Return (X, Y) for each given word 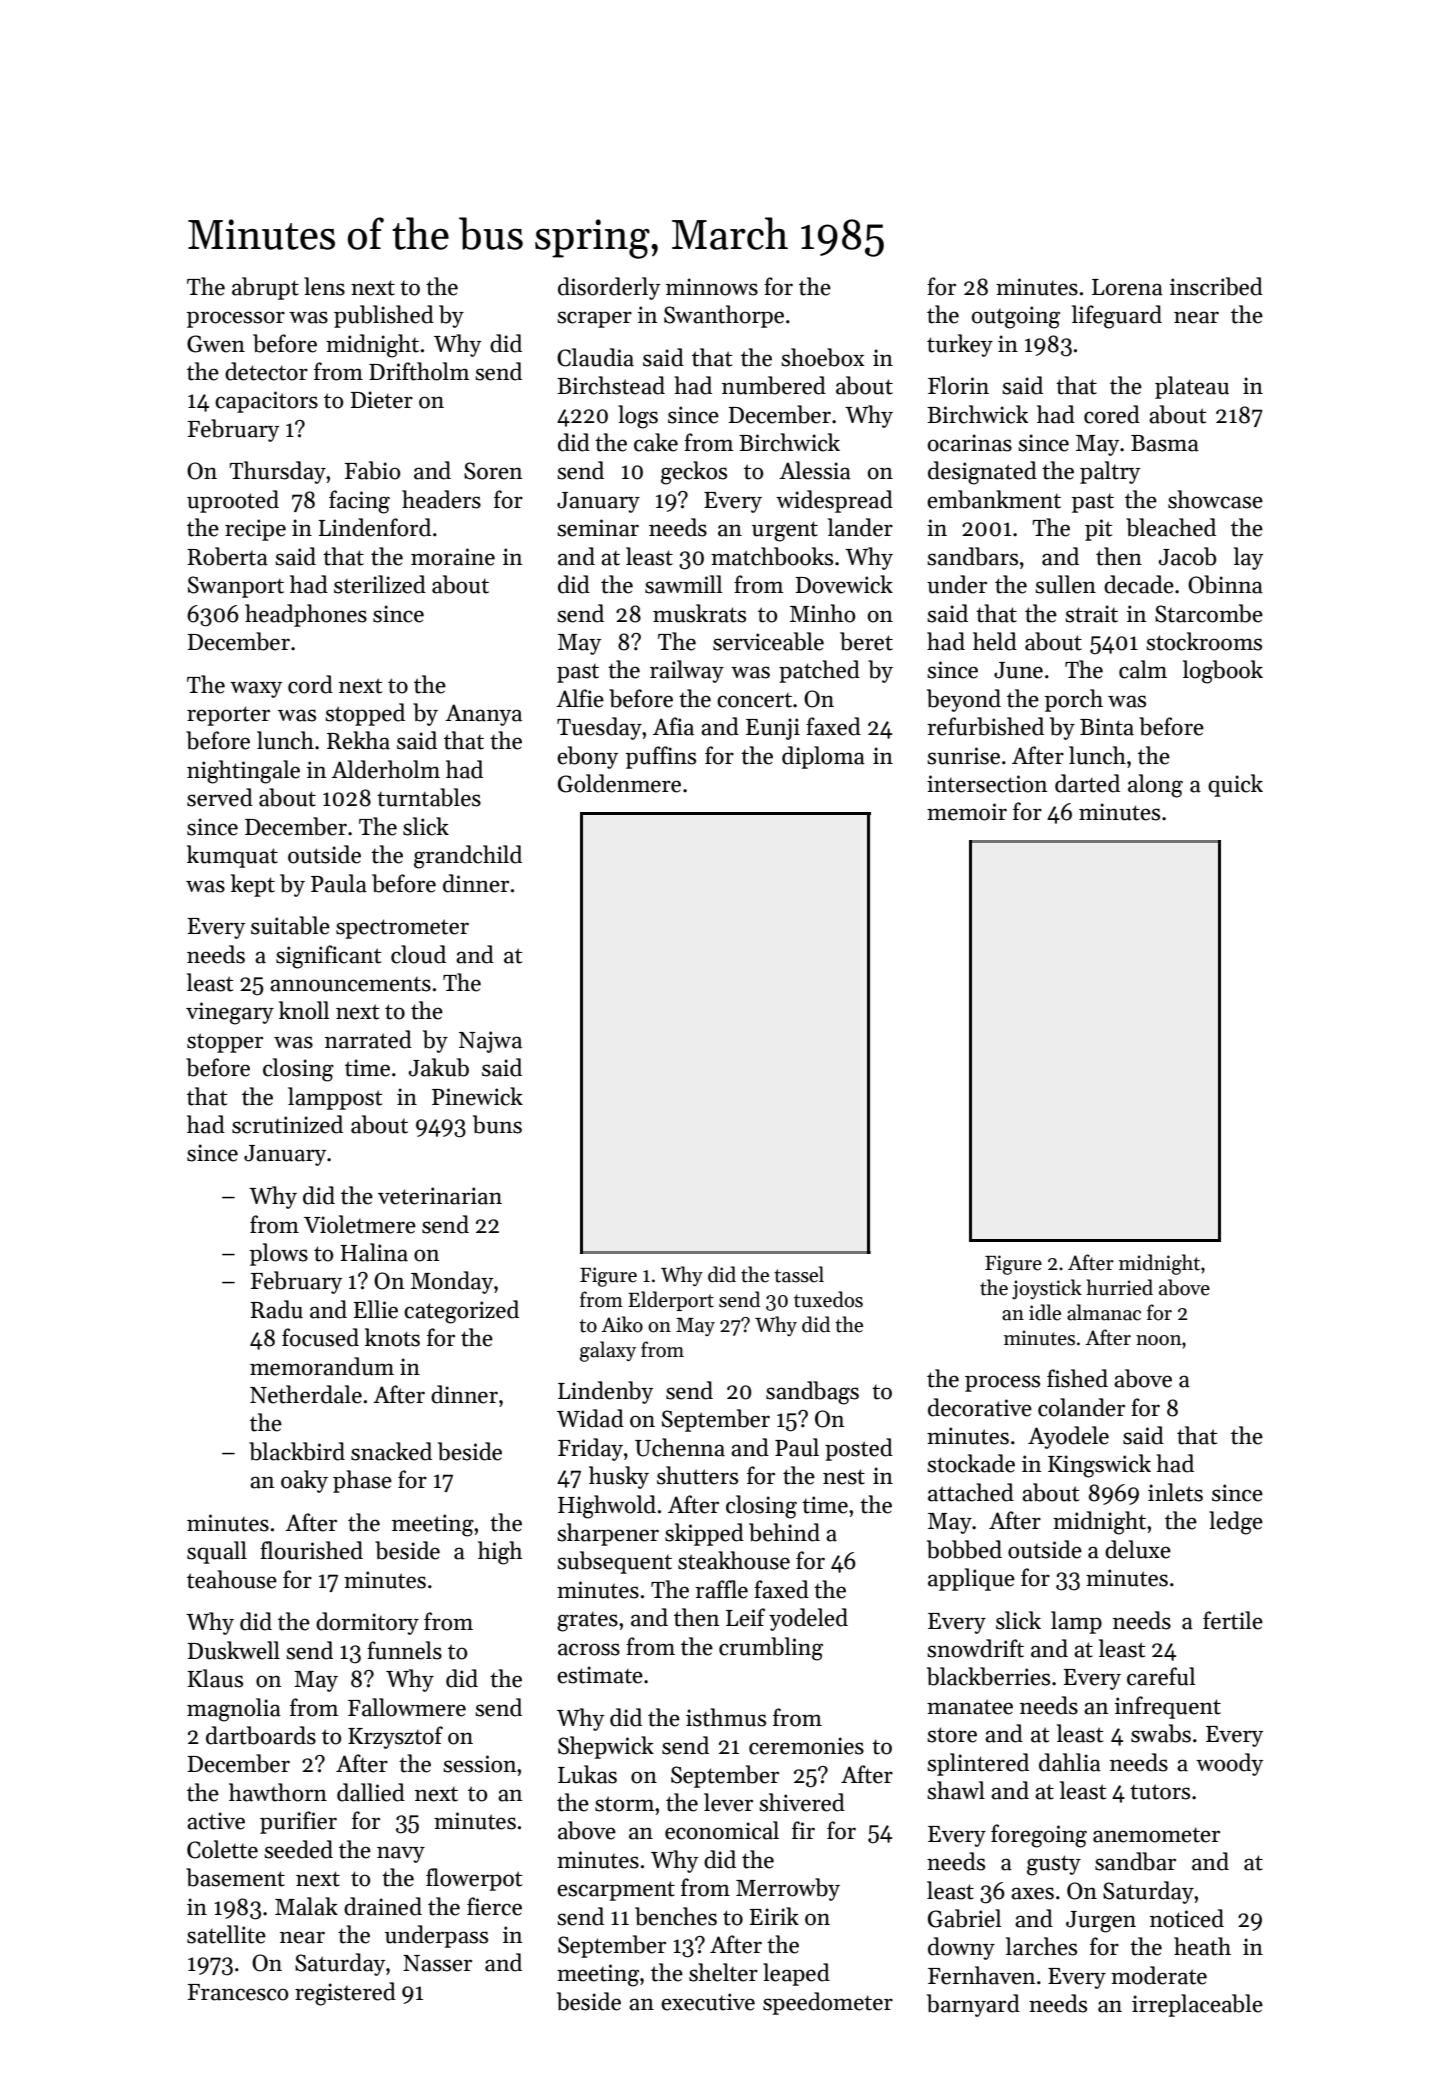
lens (324, 286)
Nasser (437, 1963)
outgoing (1016, 317)
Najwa (490, 1042)
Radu (276, 1309)
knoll (304, 1010)
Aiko (622, 1324)
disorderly (609, 288)
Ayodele (1068, 1437)
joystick (1047, 1289)
